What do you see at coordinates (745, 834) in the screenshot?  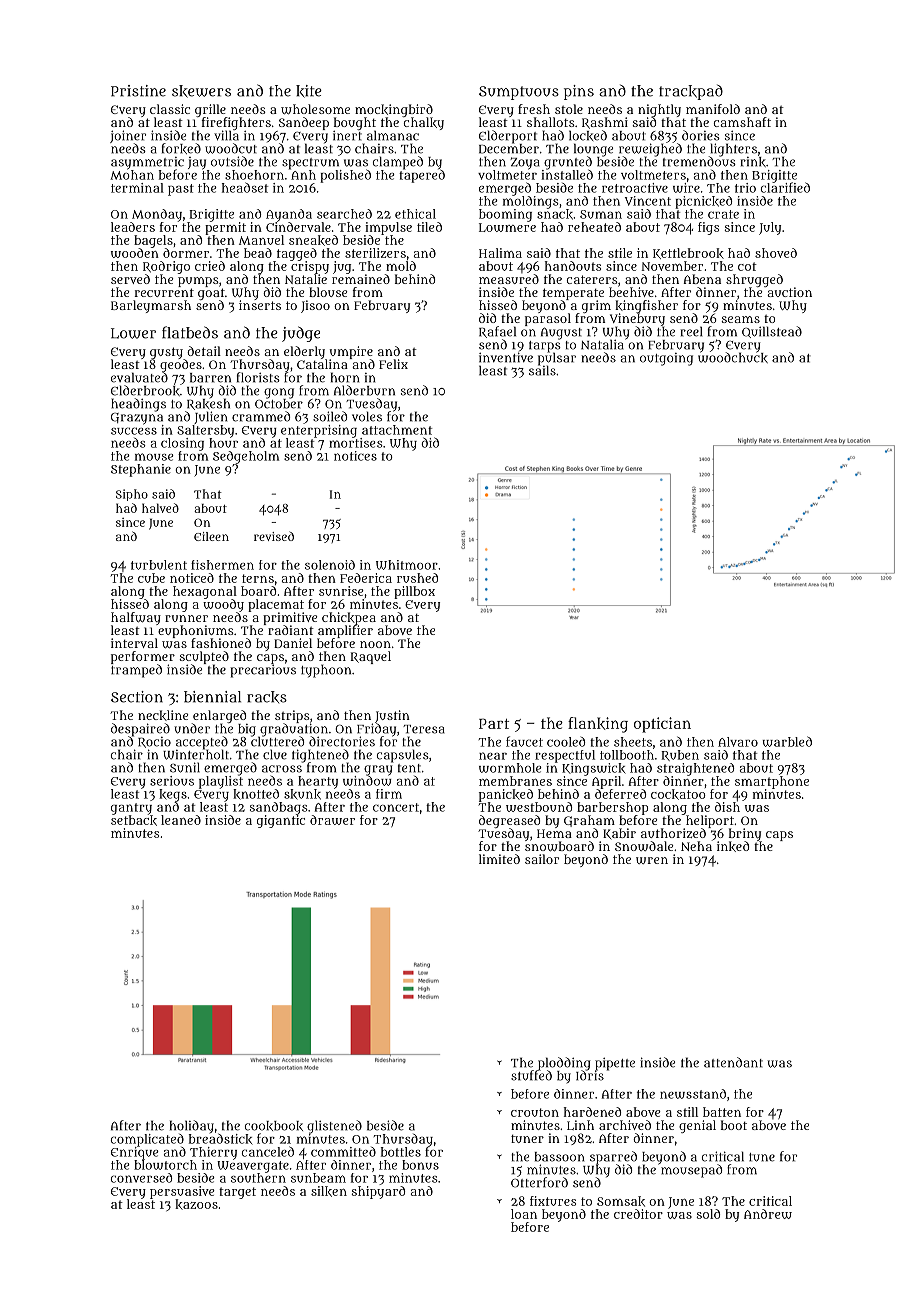 I see `briny` at bounding box center [745, 834].
